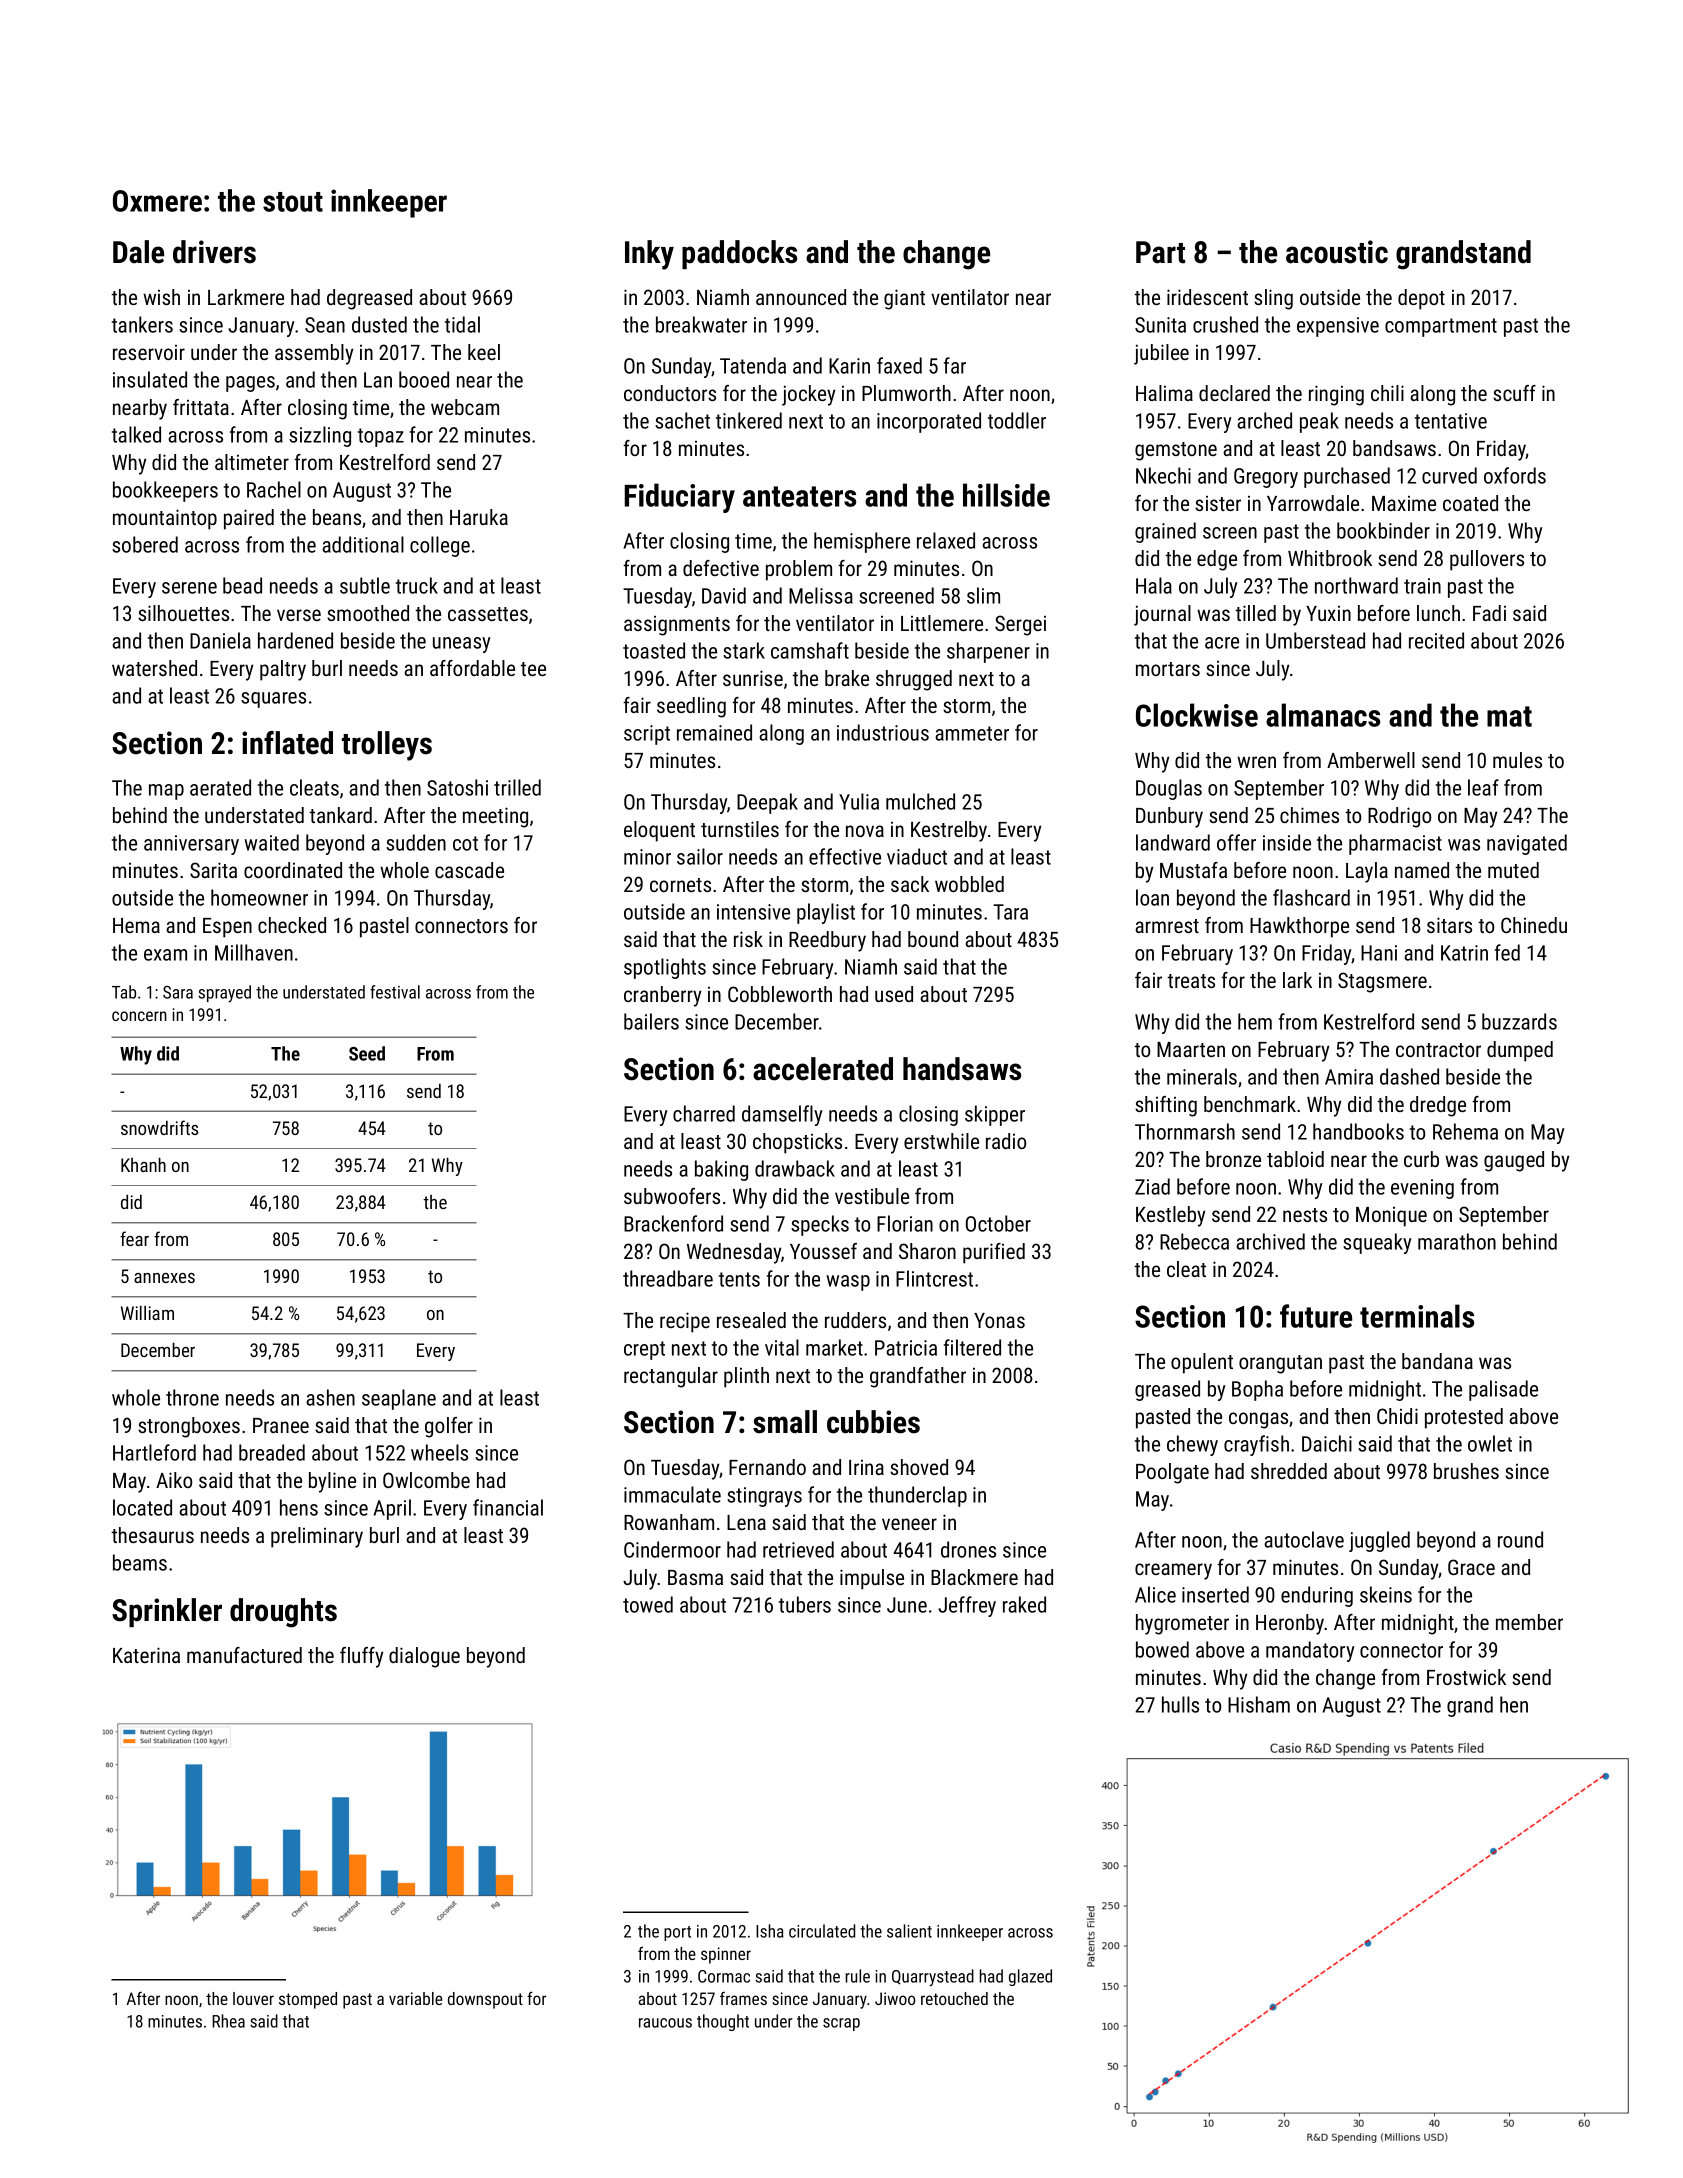 Image resolution: width=1683 pixels, height=2178 pixels. What do you see at coordinates (883, 732) in the screenshot?
I see `industrious` at bounding box center [883, 732].
